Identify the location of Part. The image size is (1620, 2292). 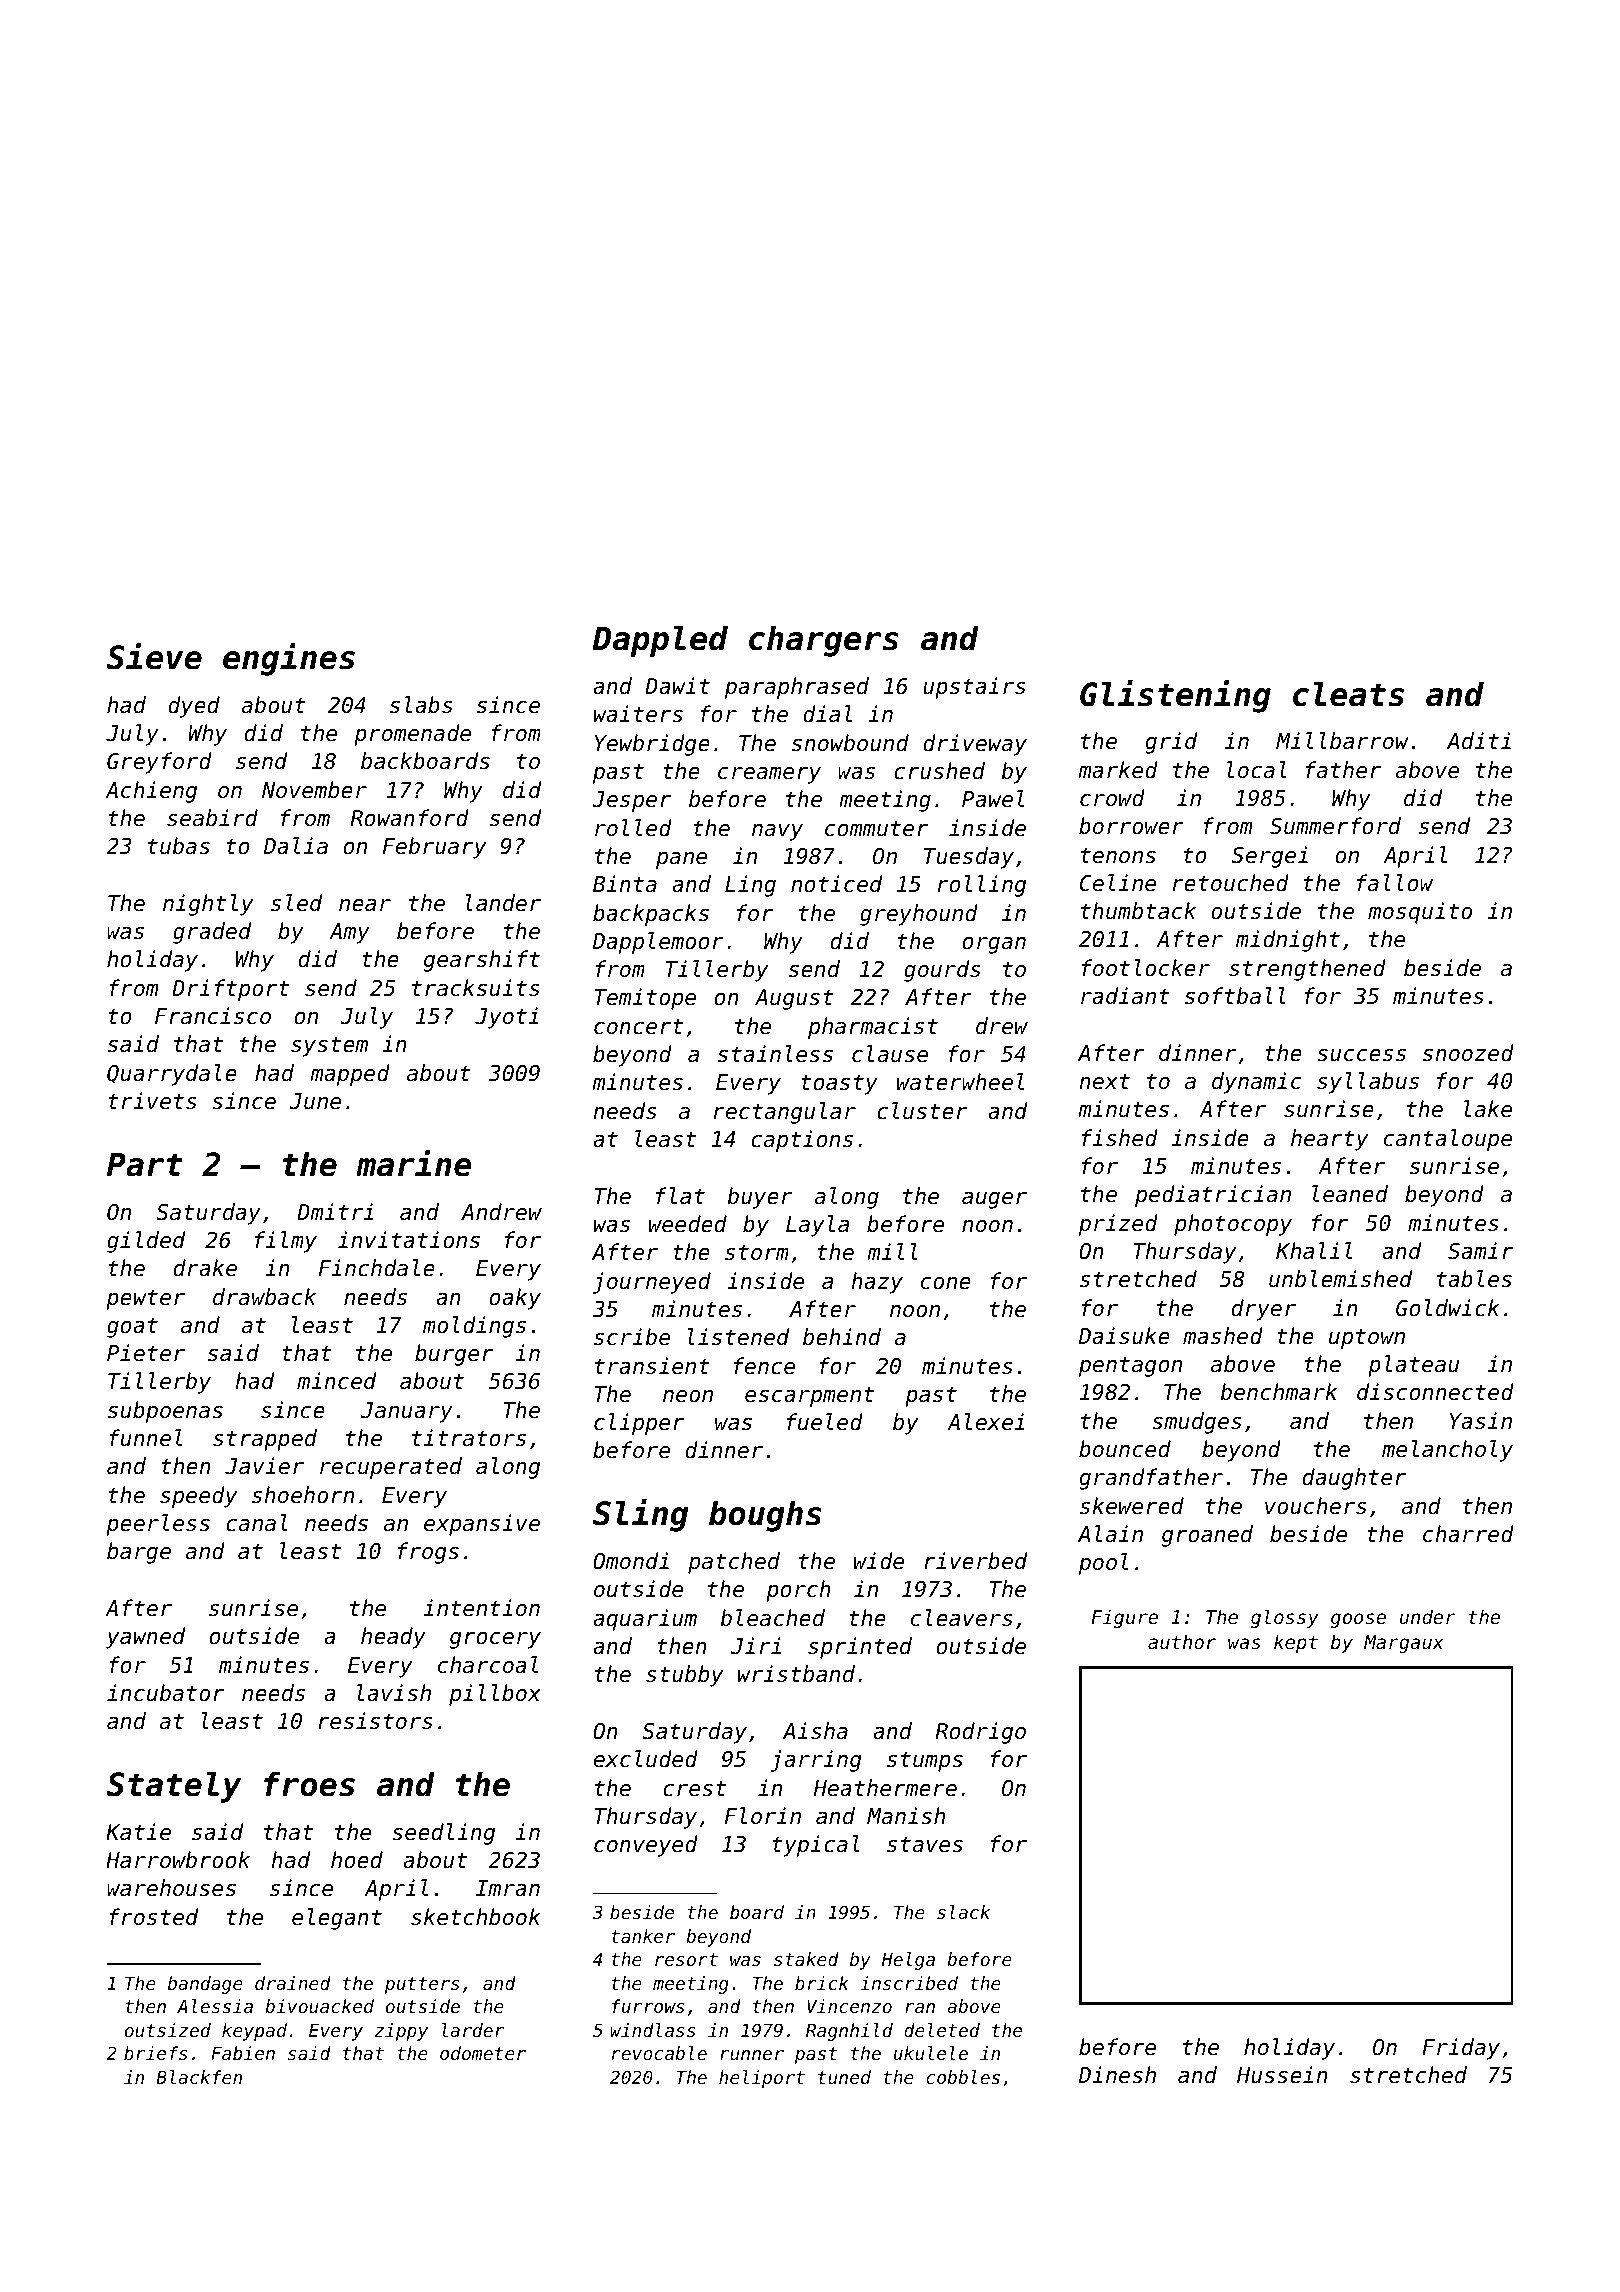
(145, 1164).
